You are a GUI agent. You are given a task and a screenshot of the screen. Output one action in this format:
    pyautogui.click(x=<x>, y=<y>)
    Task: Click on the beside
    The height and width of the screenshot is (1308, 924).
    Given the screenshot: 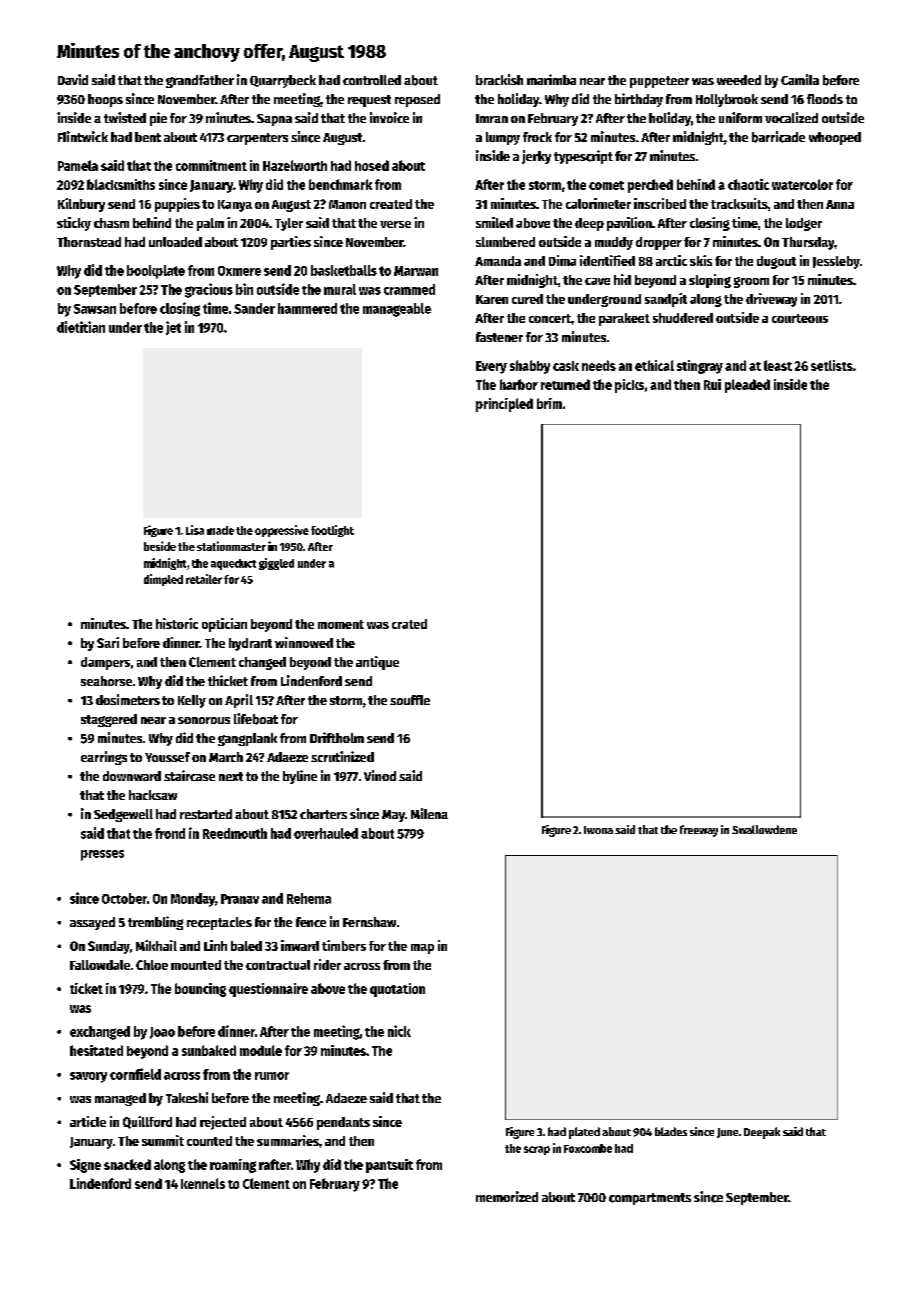 What is the action you would take?
    pyautogui.click(x=160, y=546)
